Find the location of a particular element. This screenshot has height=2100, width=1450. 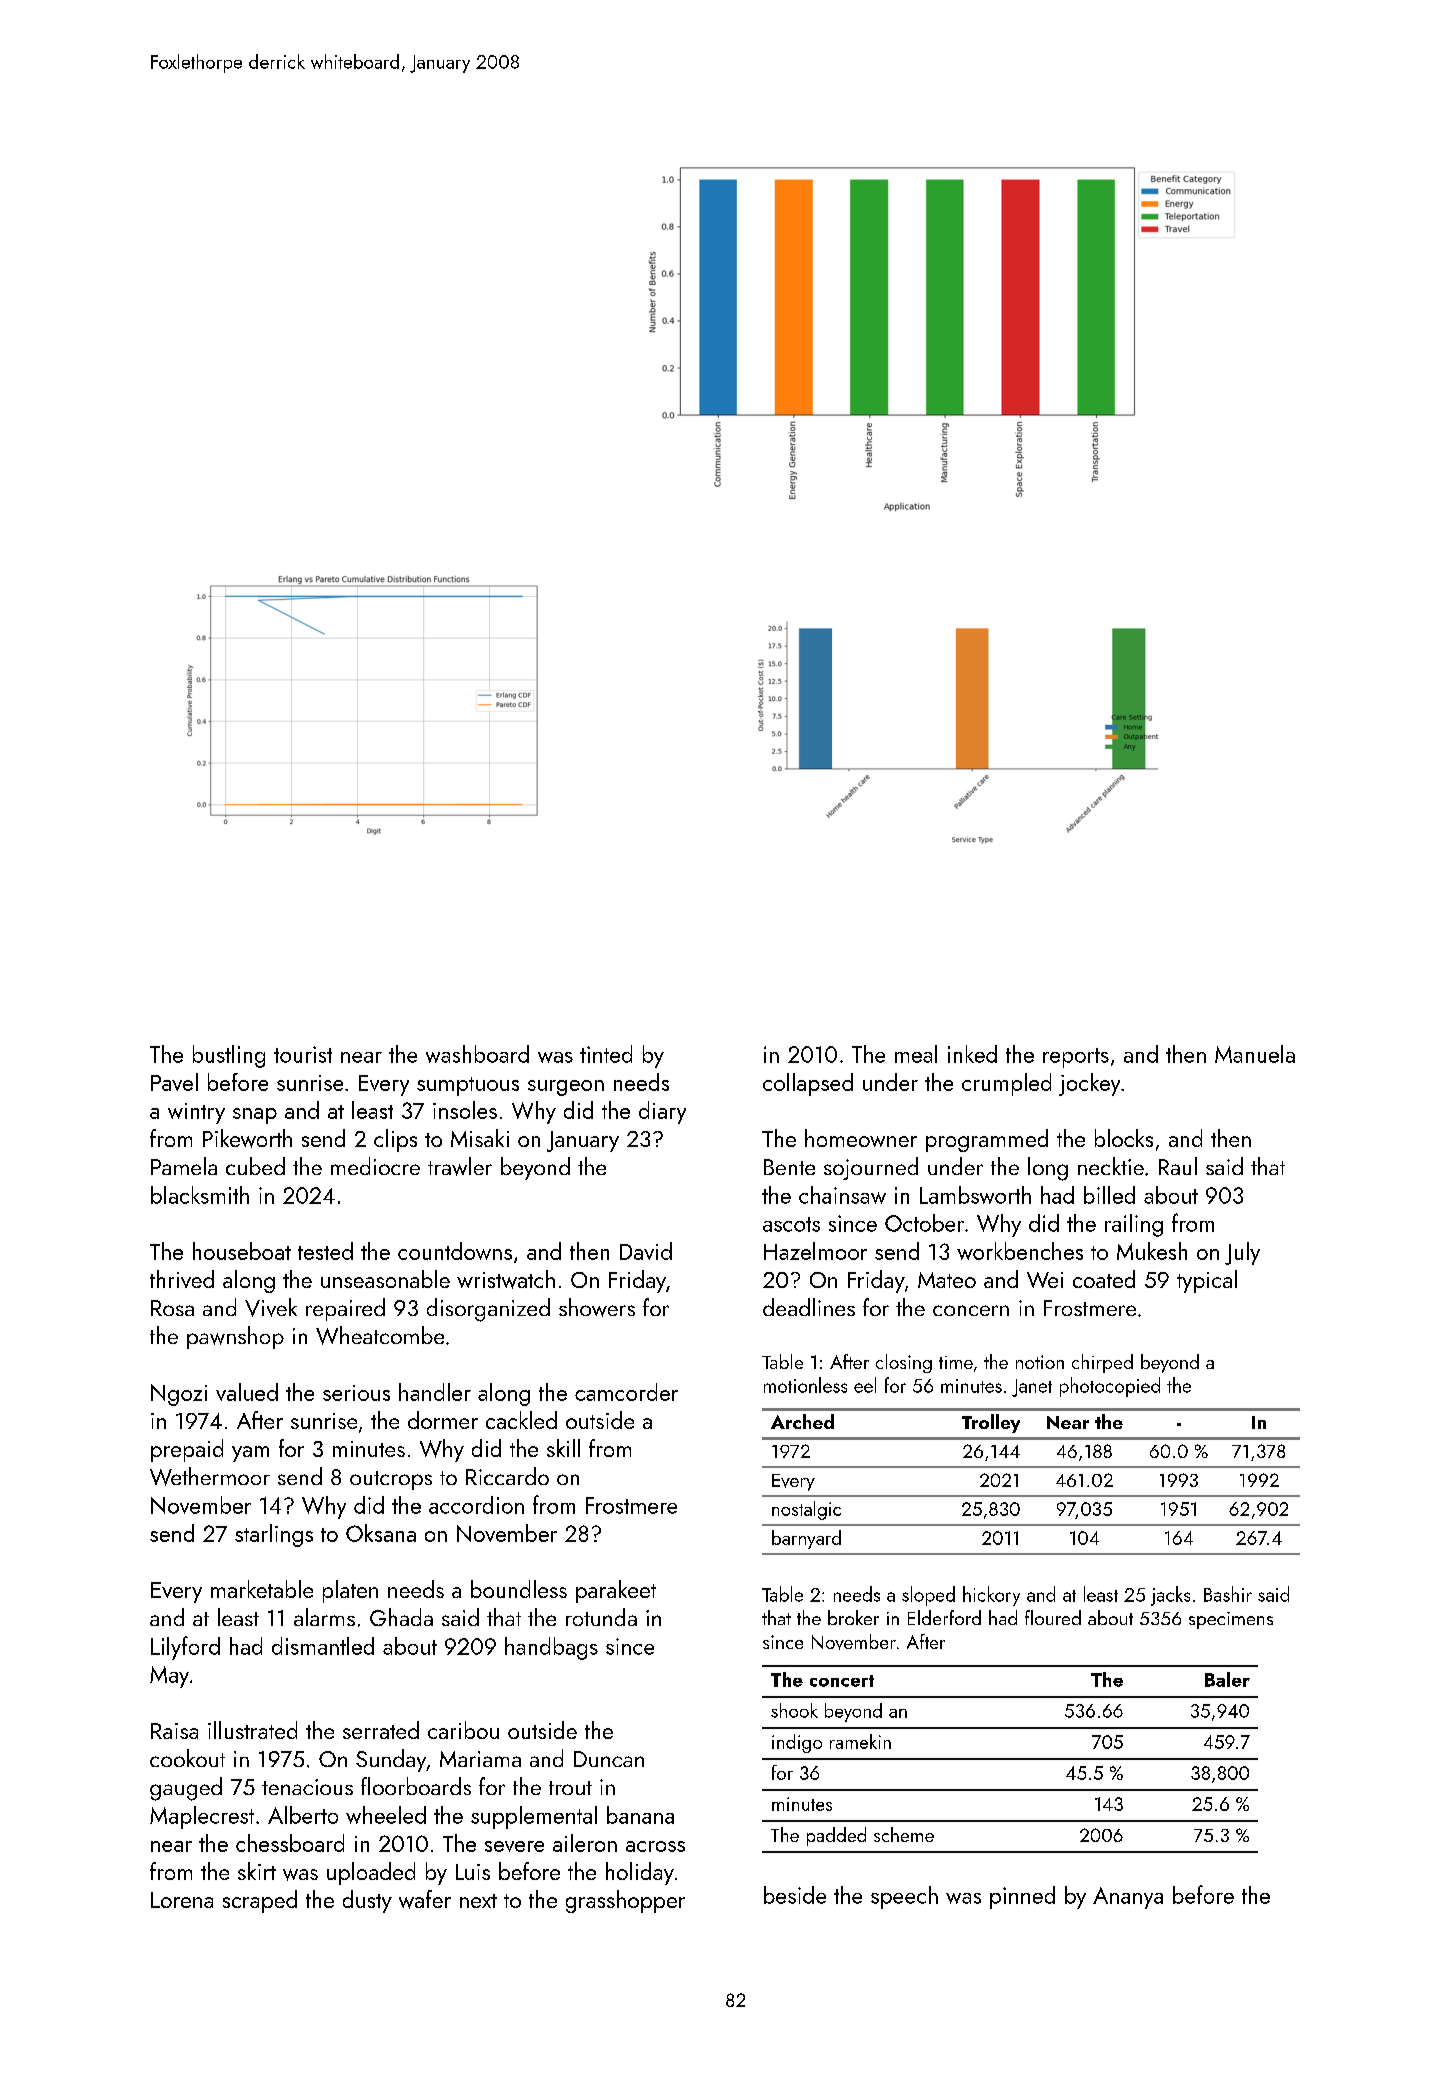

Bente is located at coordinates (789, 1167).
